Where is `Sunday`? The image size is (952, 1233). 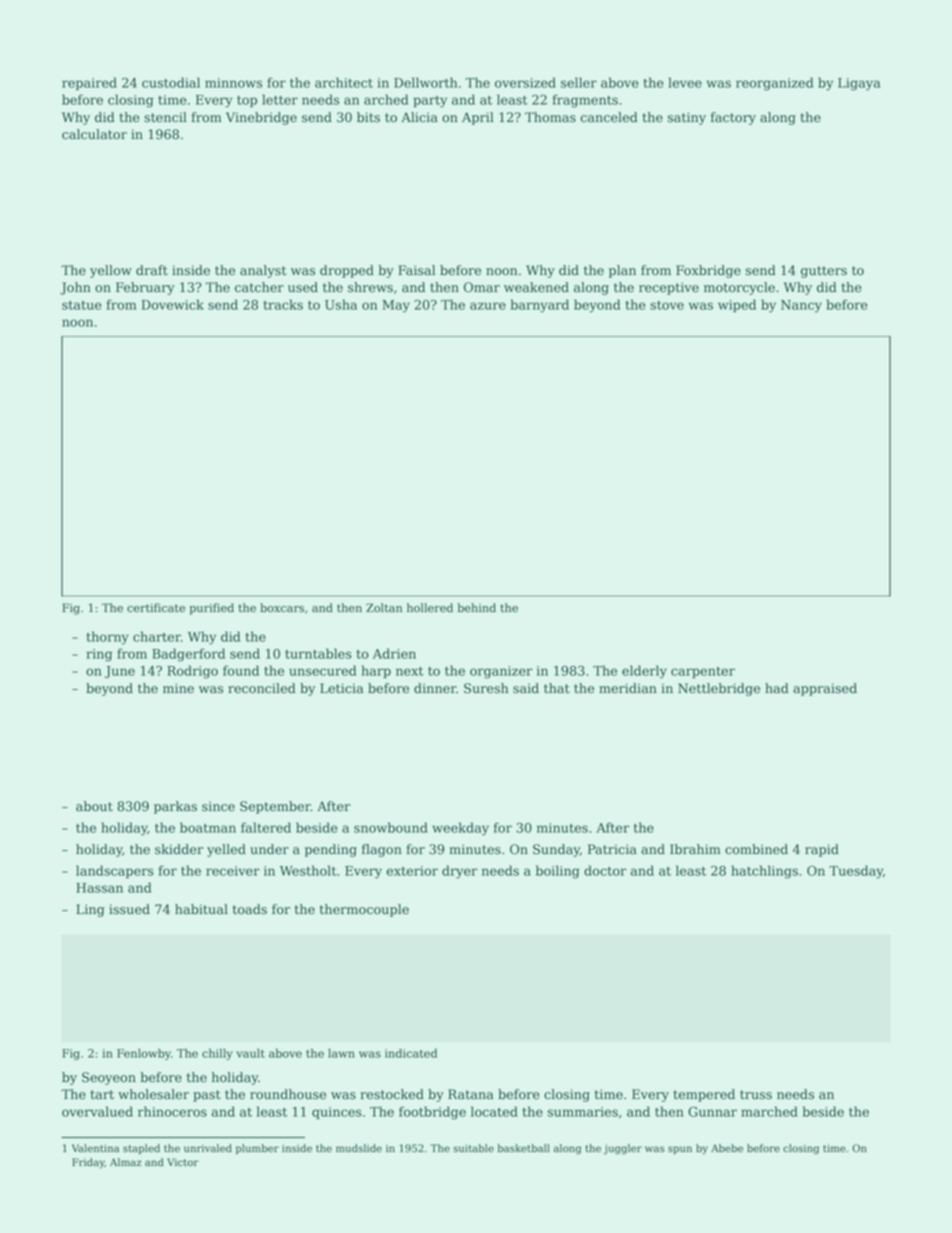 Sunday is located at coordinates (556, 850).
